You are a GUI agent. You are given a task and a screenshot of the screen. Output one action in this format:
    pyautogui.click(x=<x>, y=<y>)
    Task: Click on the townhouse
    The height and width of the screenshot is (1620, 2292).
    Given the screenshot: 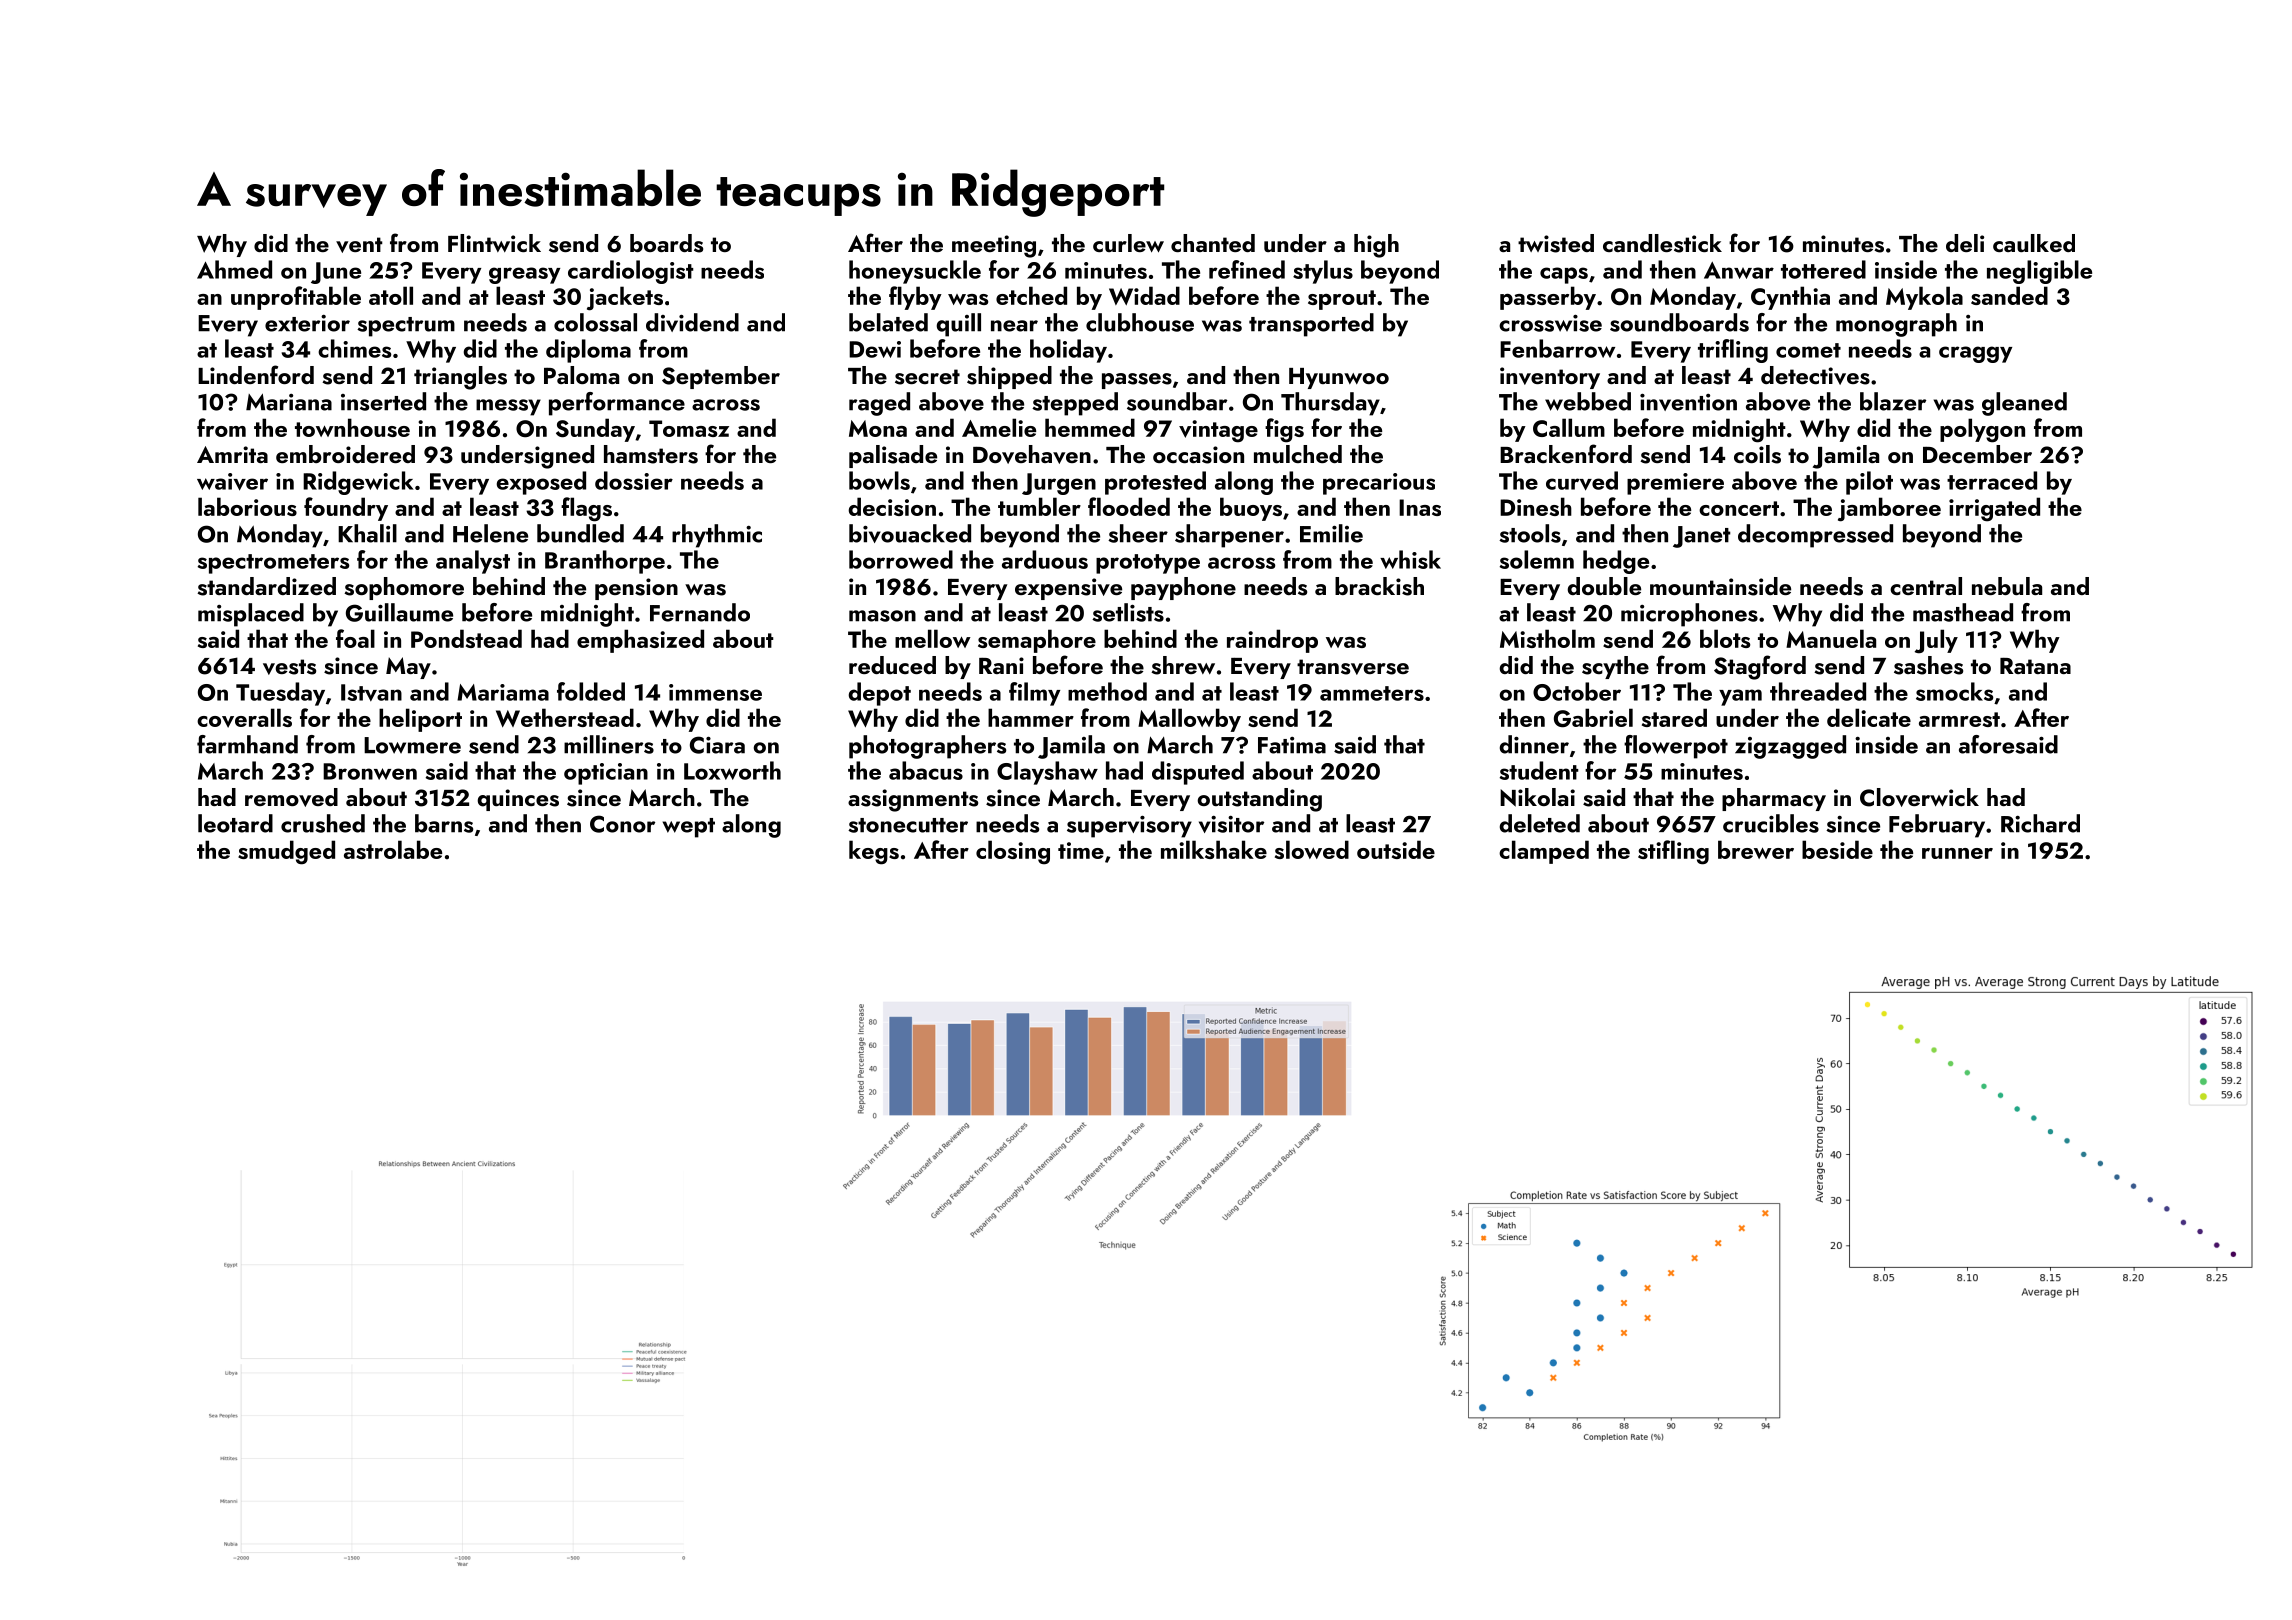 What is the action you would take?
    pyautogui.click(x=352, y=427)
